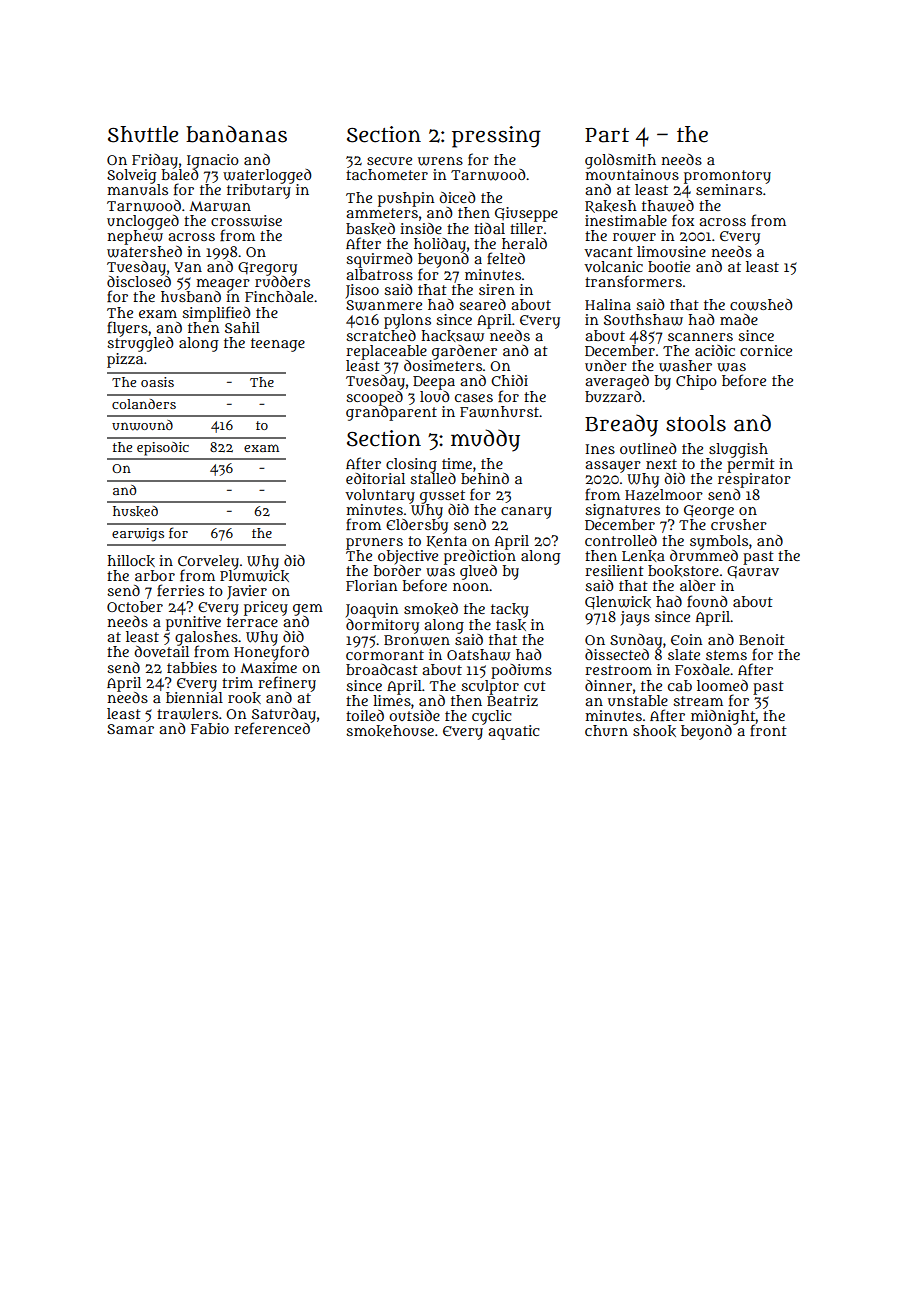  What do you see at coordinates (729, 189) in the image?
I see `seminars` at bounding box center [729, 189].
